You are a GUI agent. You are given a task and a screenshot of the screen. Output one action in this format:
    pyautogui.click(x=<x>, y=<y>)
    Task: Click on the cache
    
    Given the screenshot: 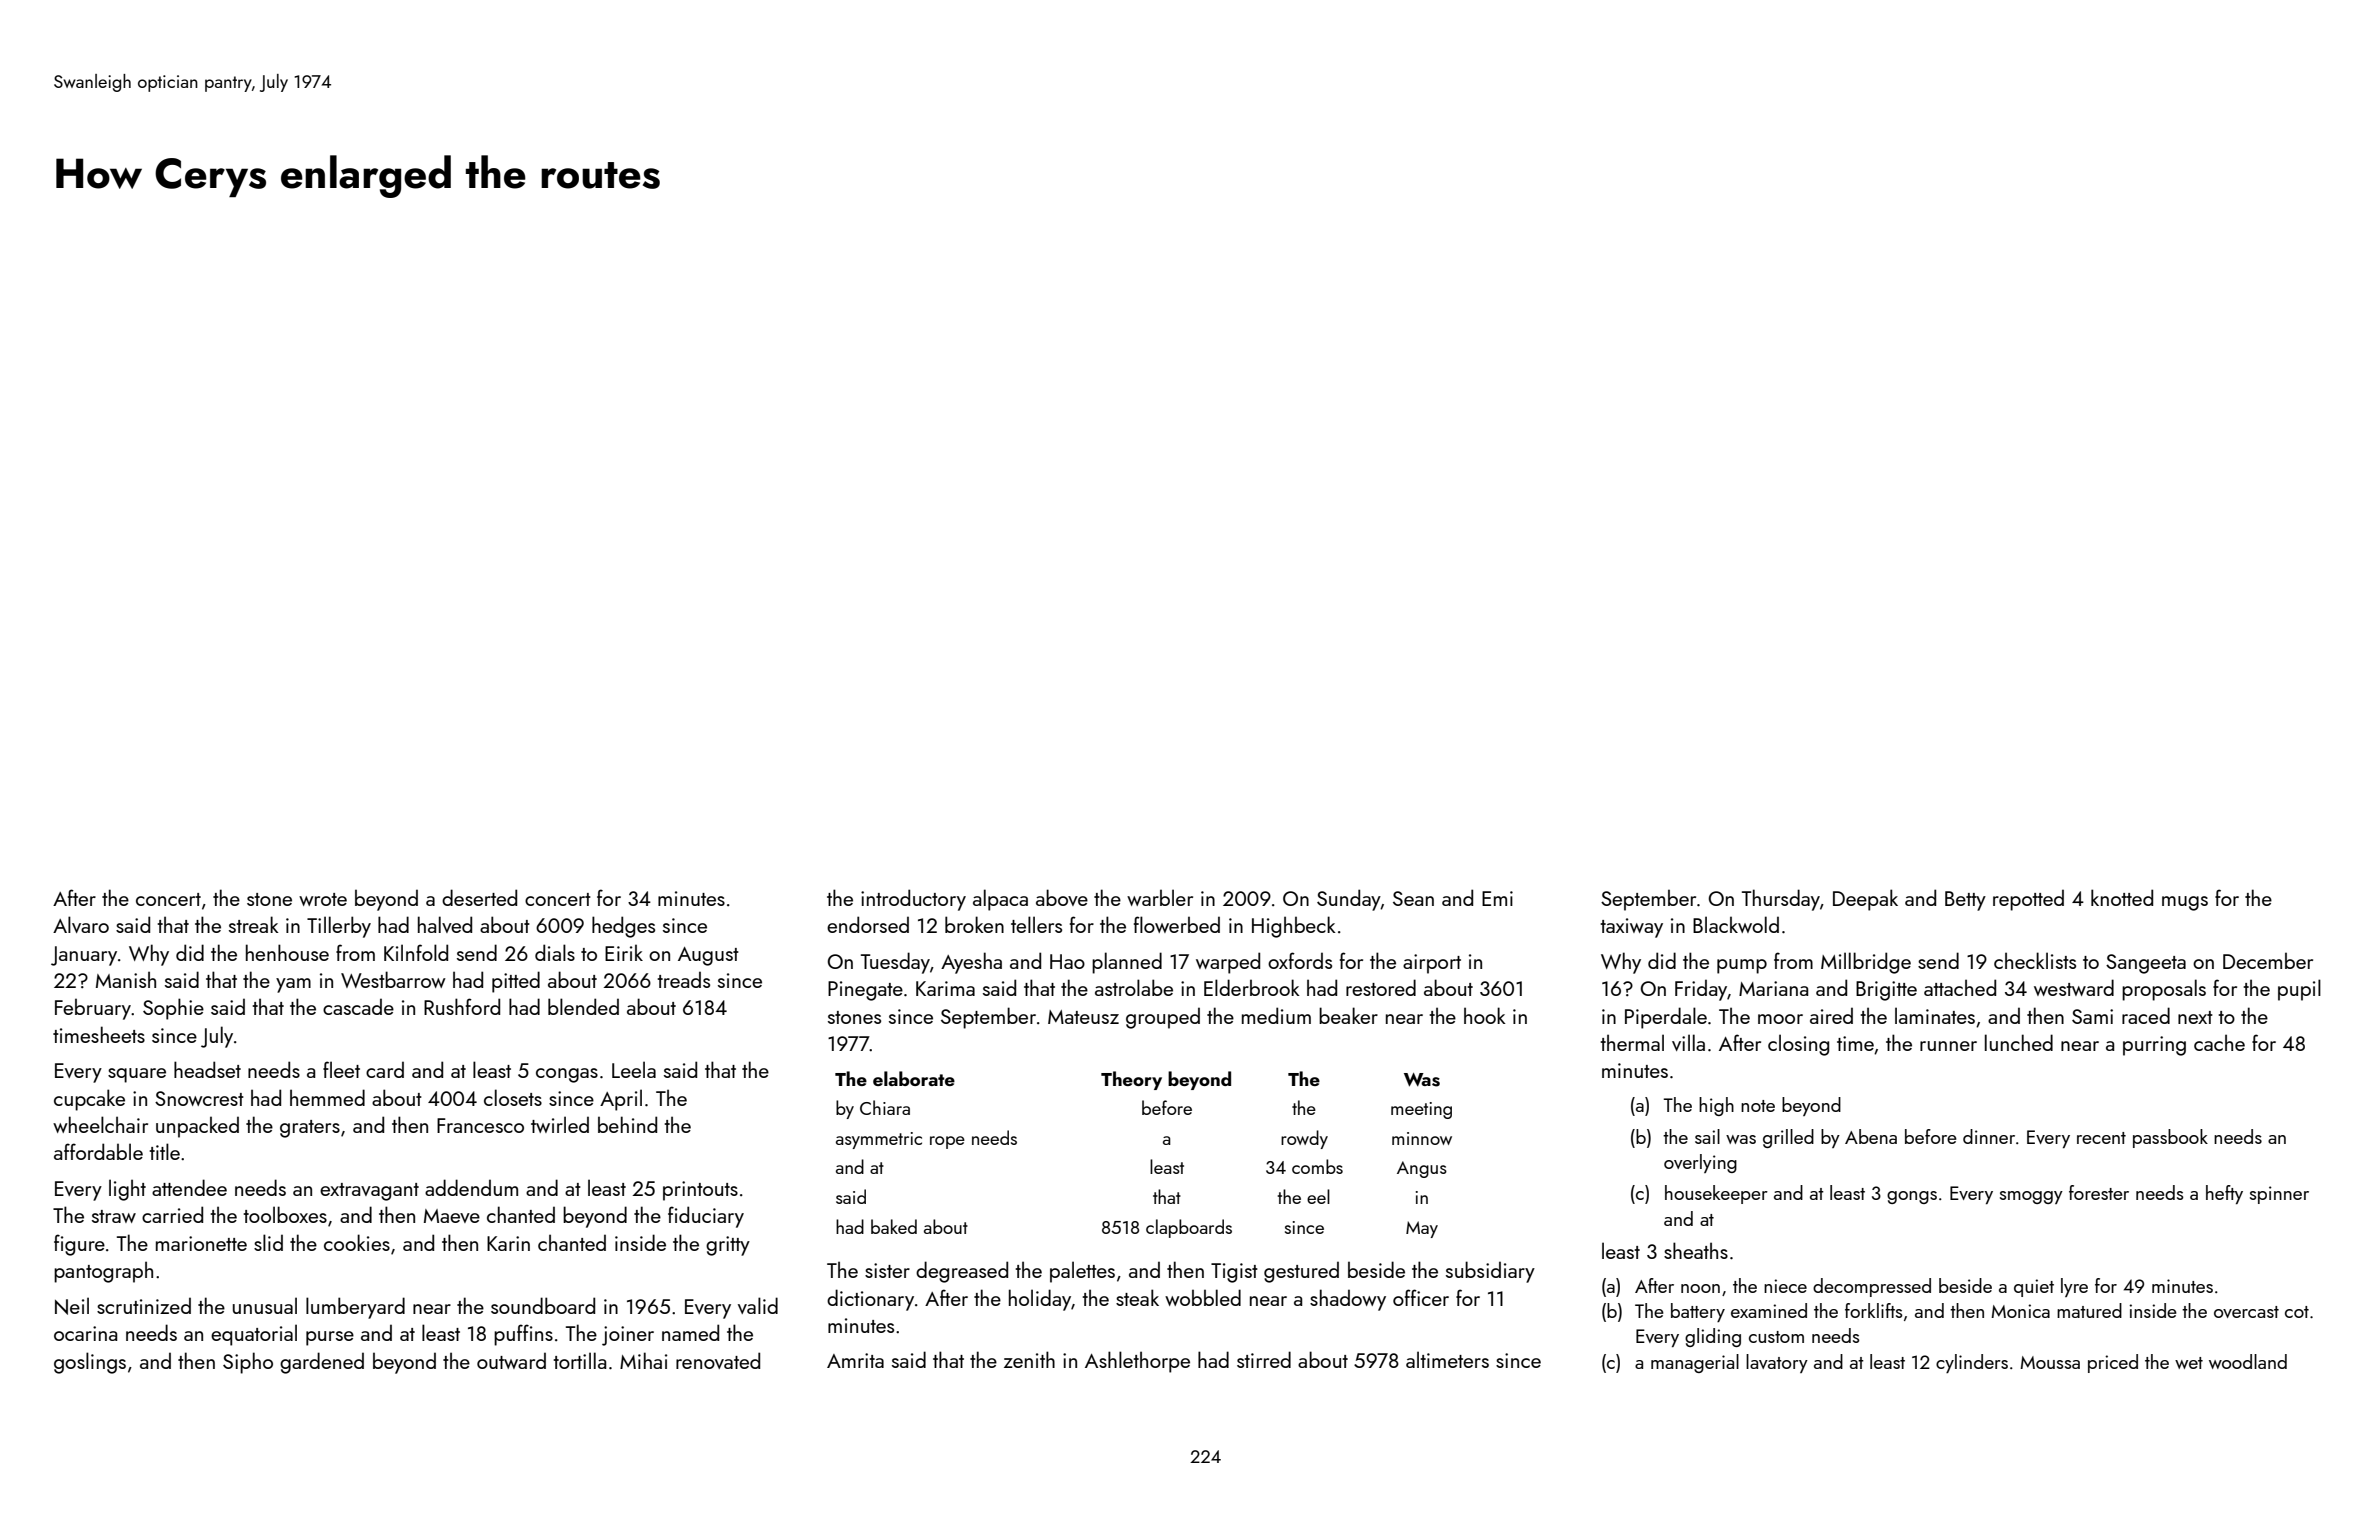 What is the action you would take?
    pyautogui.click(x=2219, y=1042)
